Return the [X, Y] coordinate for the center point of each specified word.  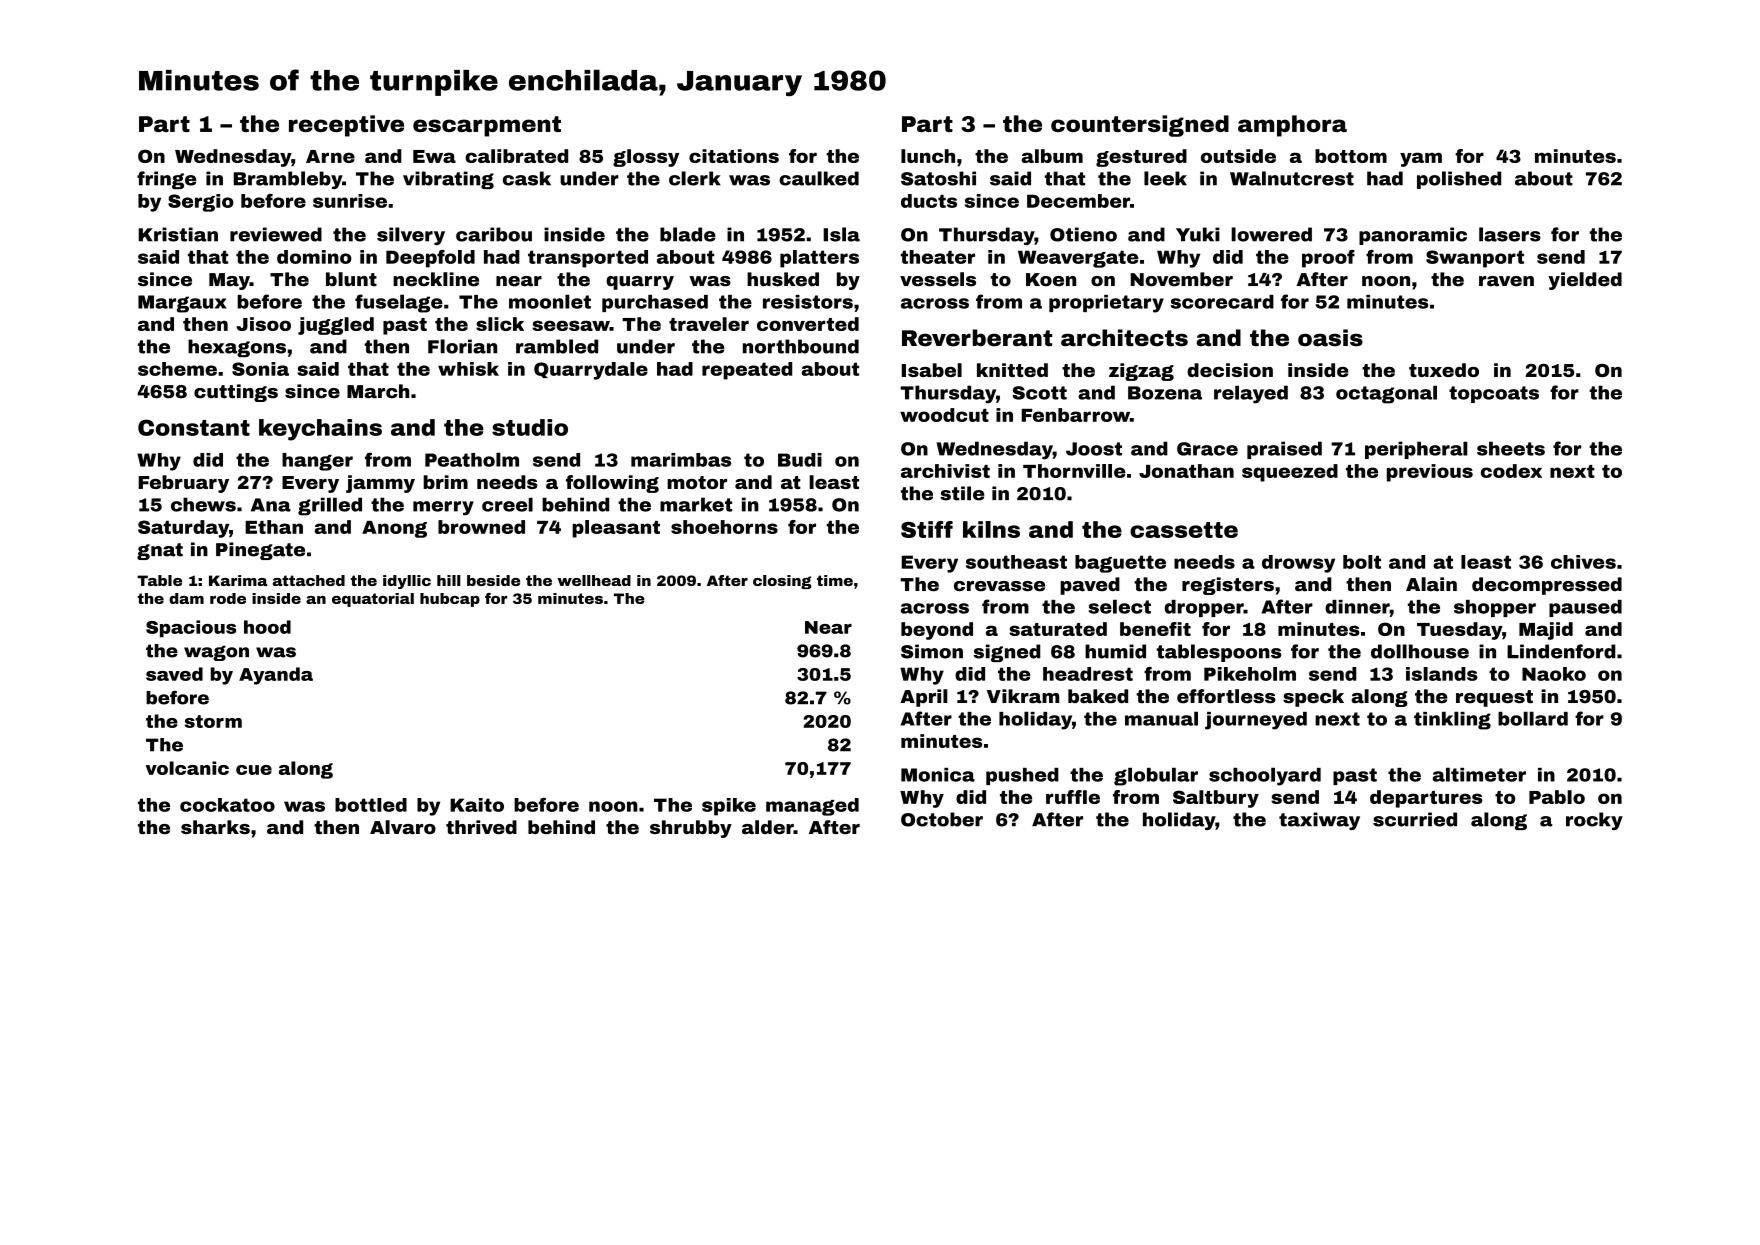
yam [1421, 159]
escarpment [487, 126]
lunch [928, 156]
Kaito [477, 805]
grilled [330, 506]
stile [962, 493]
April [924, 698]
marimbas [681, 460]
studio [530, 427]
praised [1284, 450]
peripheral [1416, 450]
